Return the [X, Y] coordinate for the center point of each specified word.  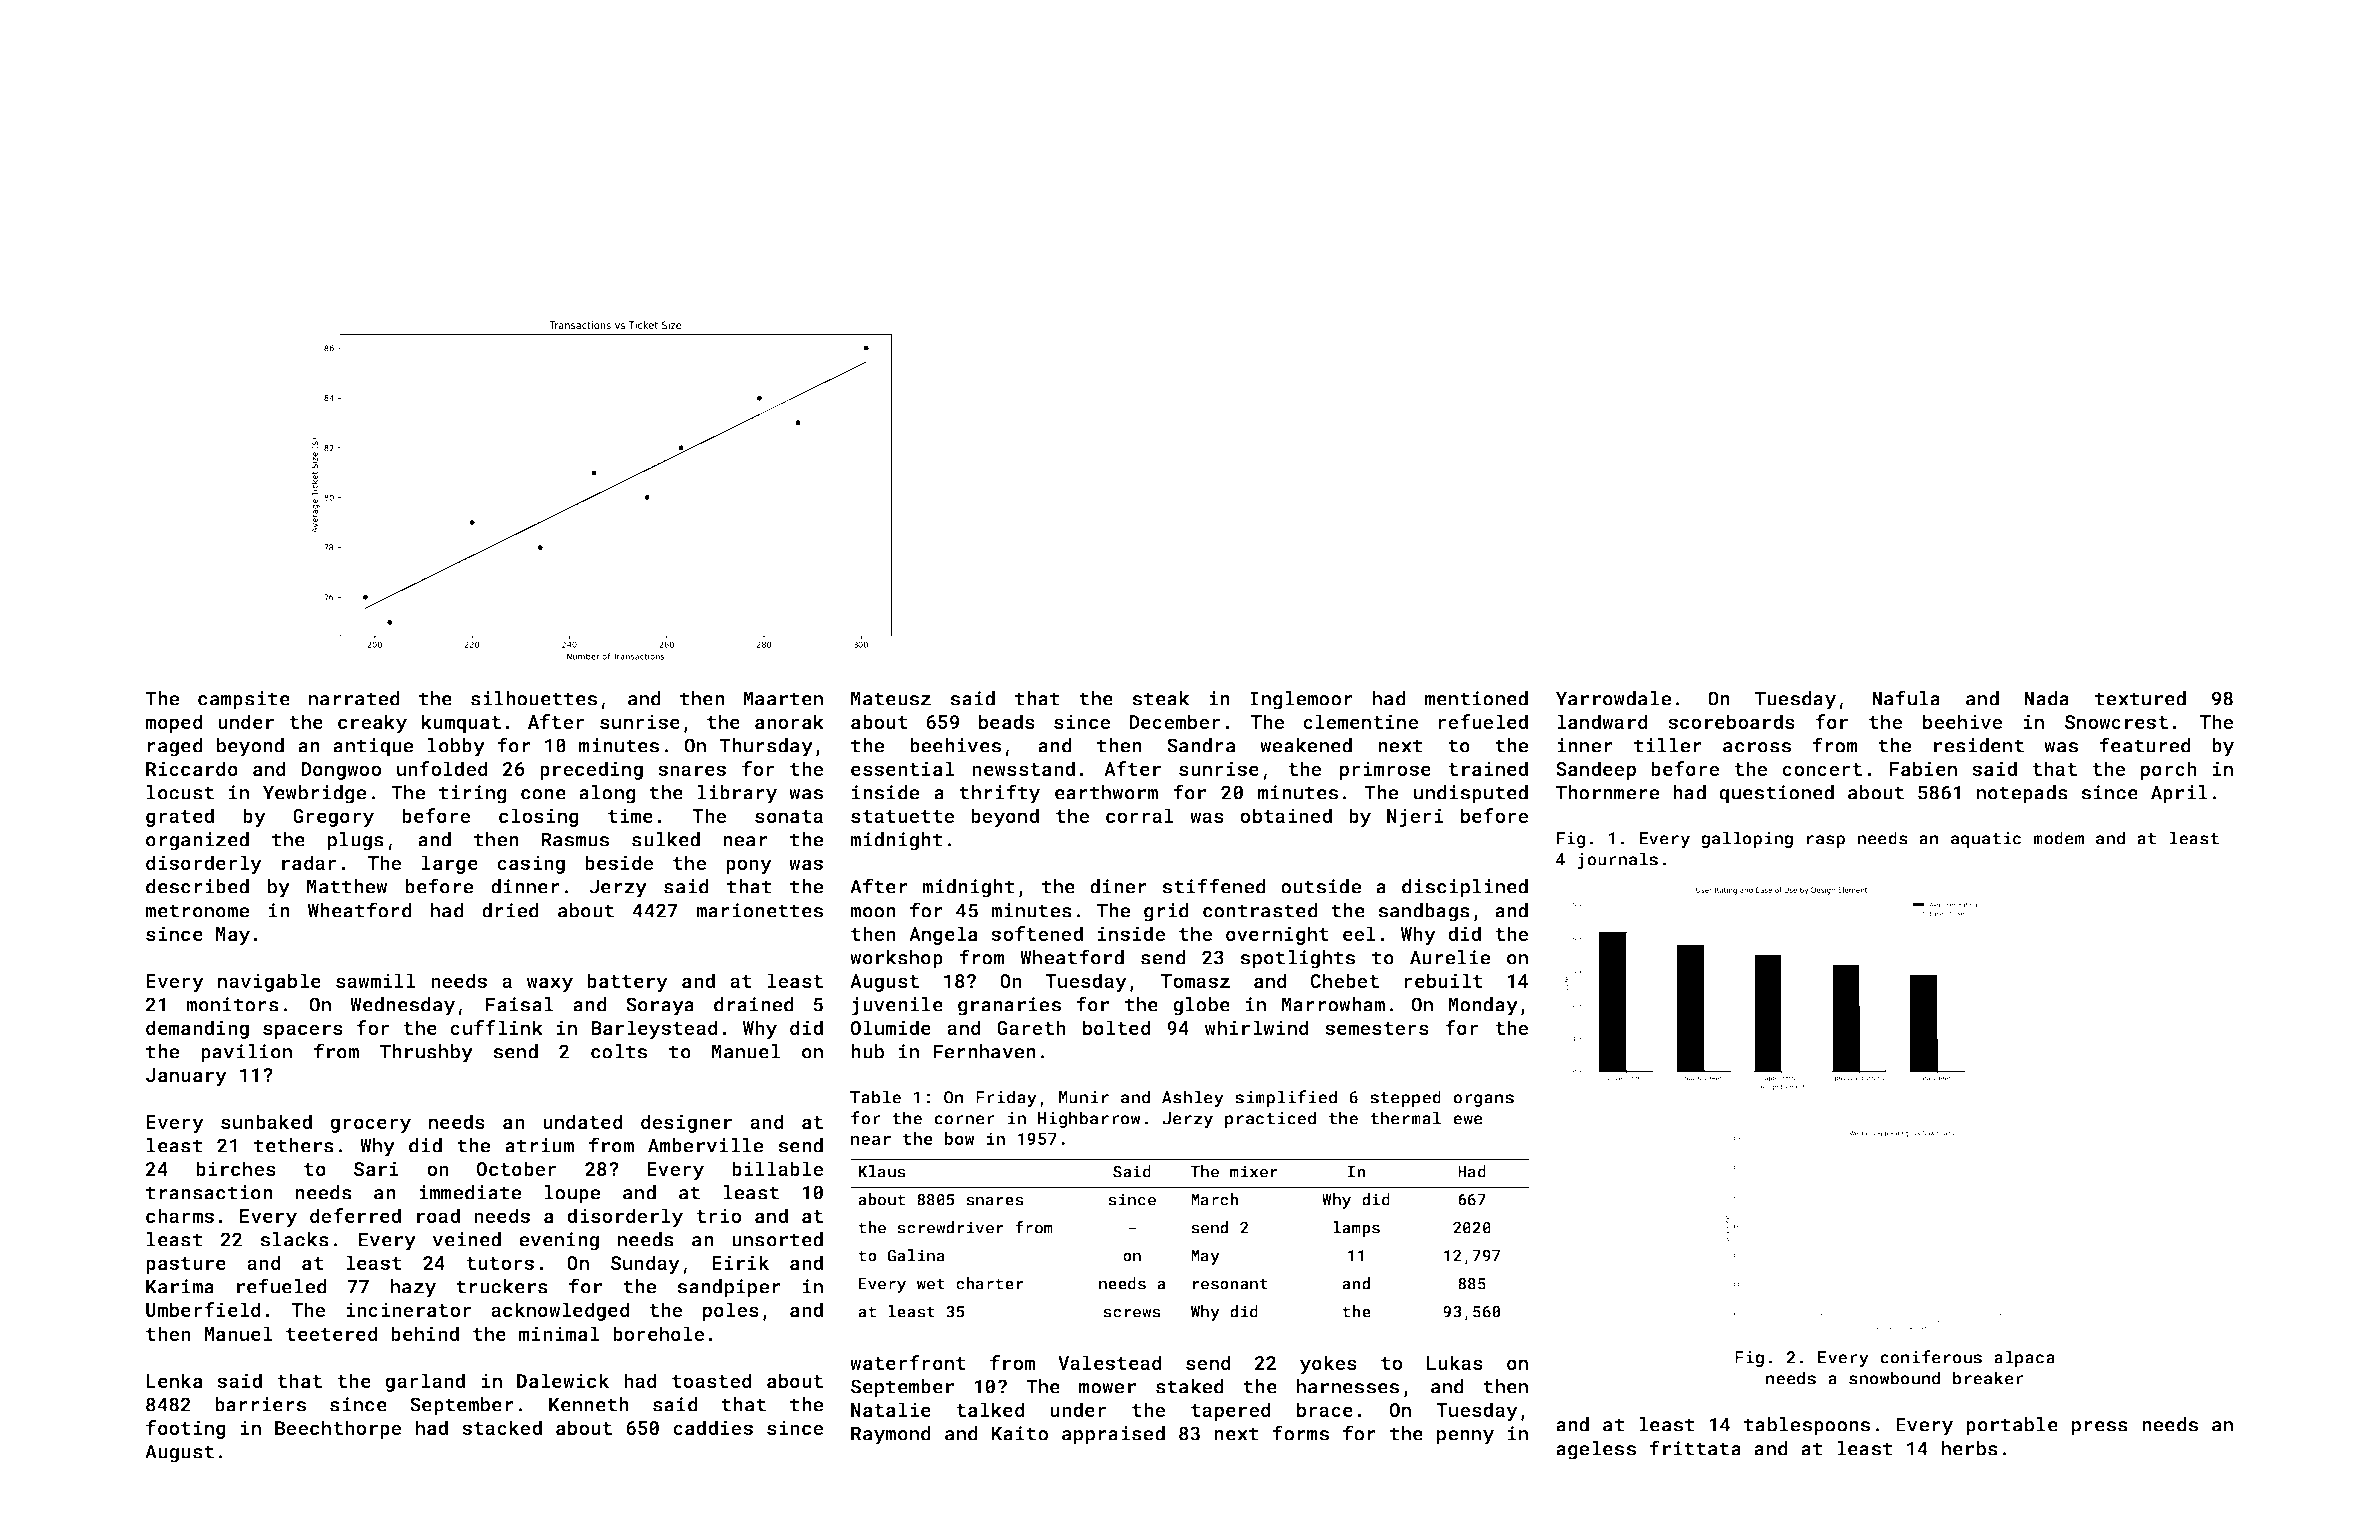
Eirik [740, 1262]
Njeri [1415, 817]
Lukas [1455, 1362]
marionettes [759, 910]
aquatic [1986, 840]
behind [425, 1333]
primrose [1385, 770]
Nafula [1906, 698]
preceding [591, 770]
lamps [1356, 1229]
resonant [1230, 1284]
